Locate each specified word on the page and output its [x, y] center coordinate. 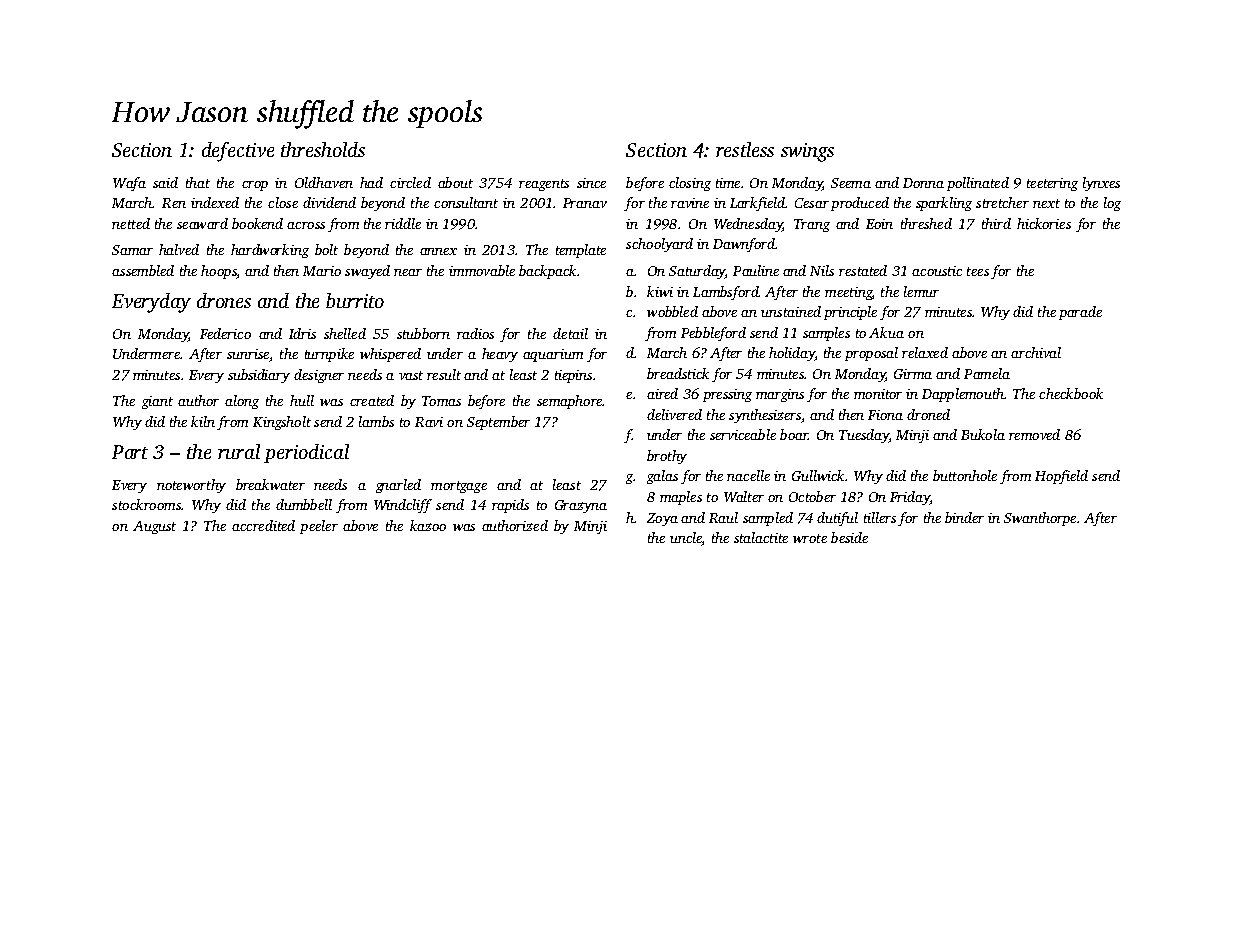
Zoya [662, 519]
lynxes [1101, 184]
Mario [322, 271]
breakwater [270, 484]
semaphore [569, 402]
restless [745, 149]
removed [1034, 434]
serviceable [743, 434]
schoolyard [659, 245]
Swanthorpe [1040, 519]
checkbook [1071, 393]
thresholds [323, 149]
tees [978, 271]
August [154, 527]
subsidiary [259, 376]
